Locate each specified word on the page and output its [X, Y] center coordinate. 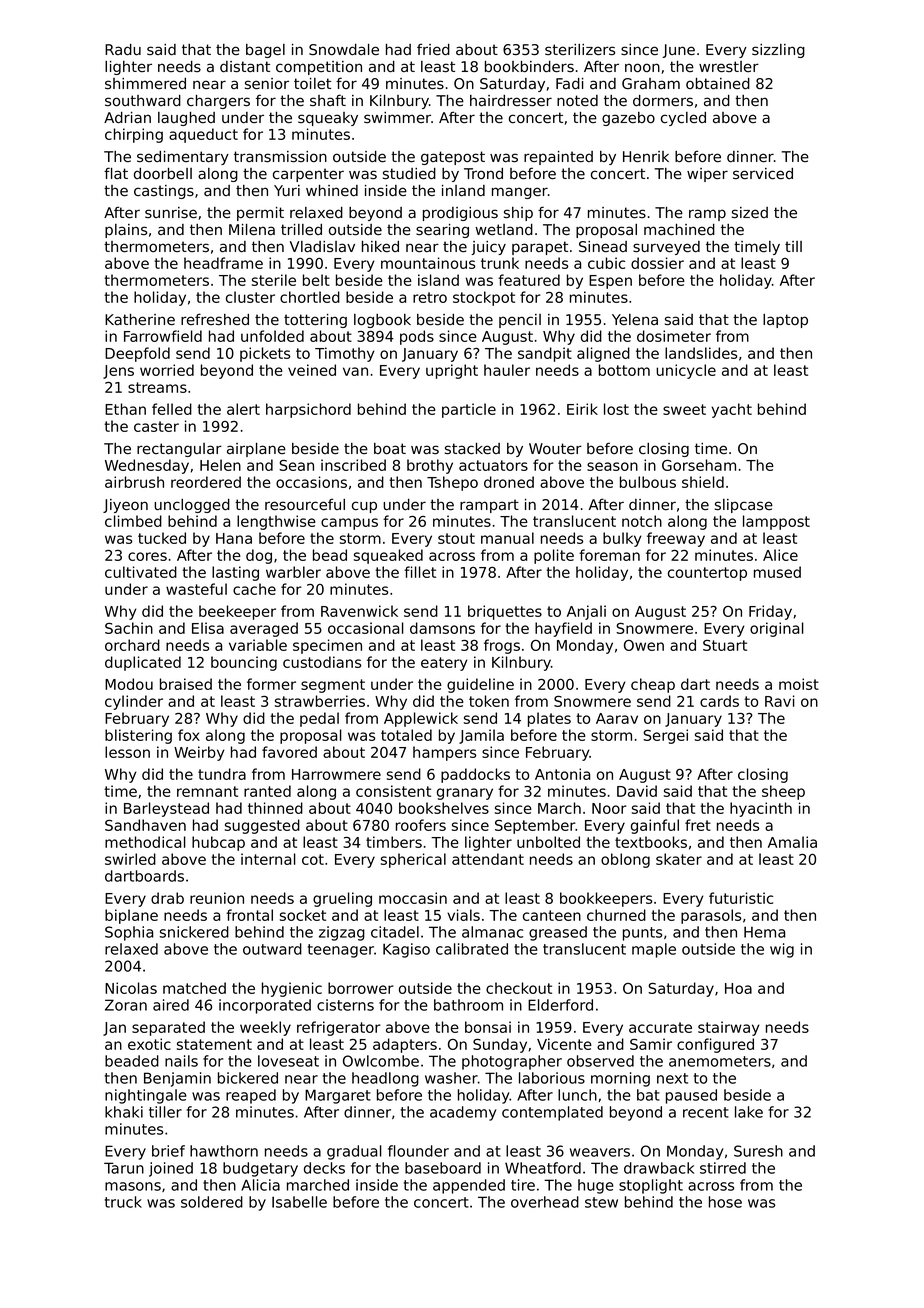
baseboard [443, 1168]
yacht [731, 410]
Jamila [481, 736]
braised [186, 684]
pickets [265, 354]
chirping [134, 135]
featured [529, 280]
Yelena [635, 319]
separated [168, 1028]
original [777, 629]
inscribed [353, 465]
